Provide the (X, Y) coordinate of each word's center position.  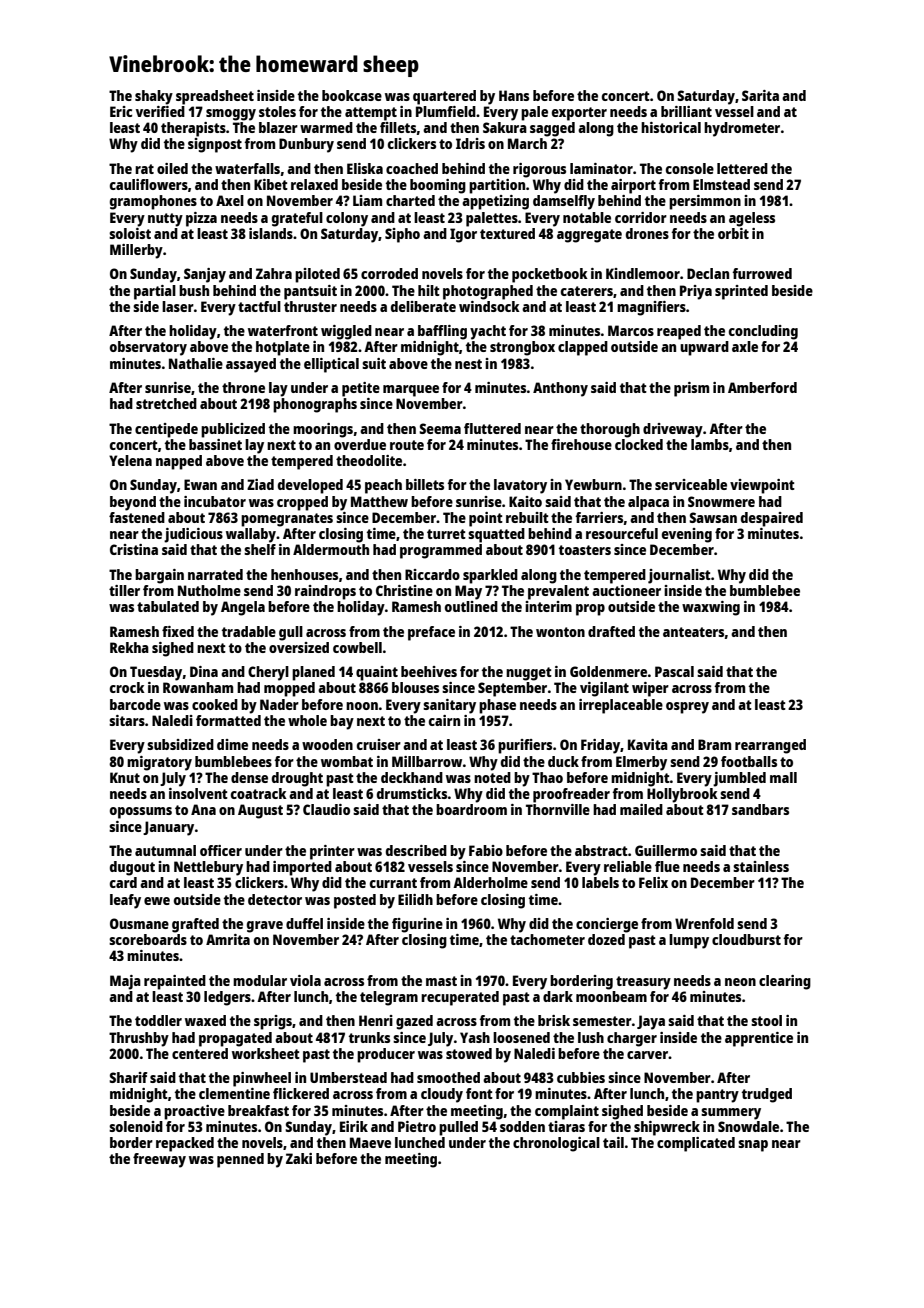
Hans (514, 95)
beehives (429, 671)
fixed (178, 631)
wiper (650, 689)
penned (240, 1160)
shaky (154, 97)
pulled (458, 1128)
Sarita (760, 95)
